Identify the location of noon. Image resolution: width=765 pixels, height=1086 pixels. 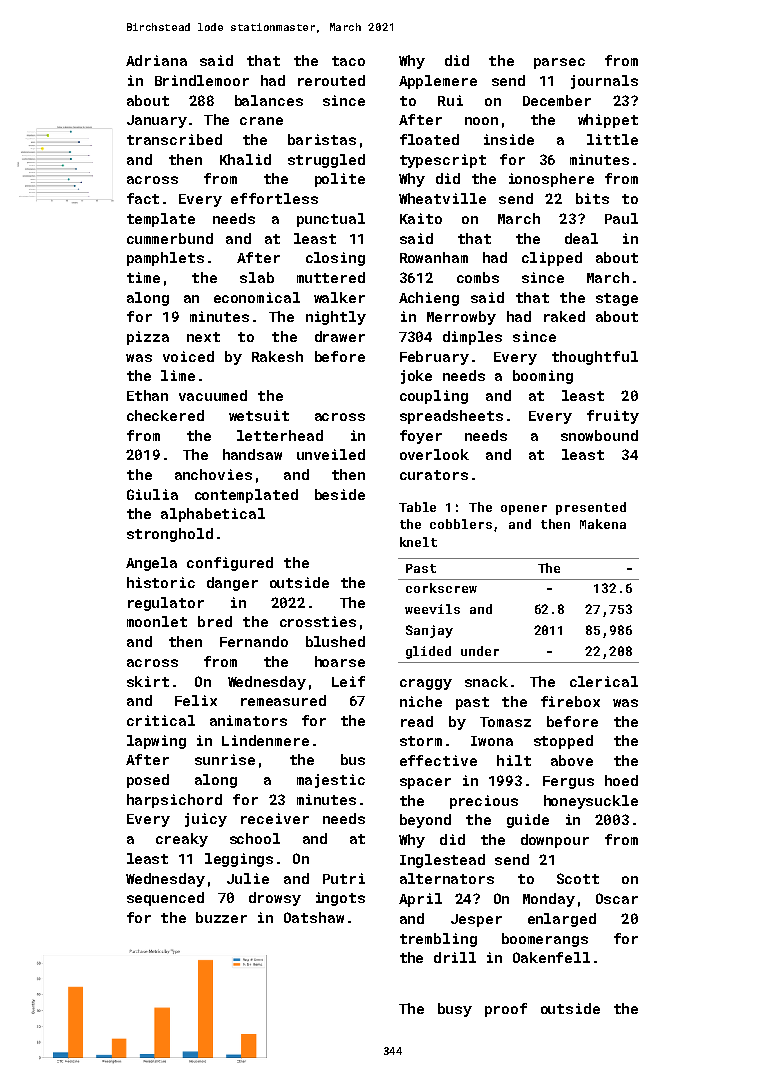
(481, 121).
